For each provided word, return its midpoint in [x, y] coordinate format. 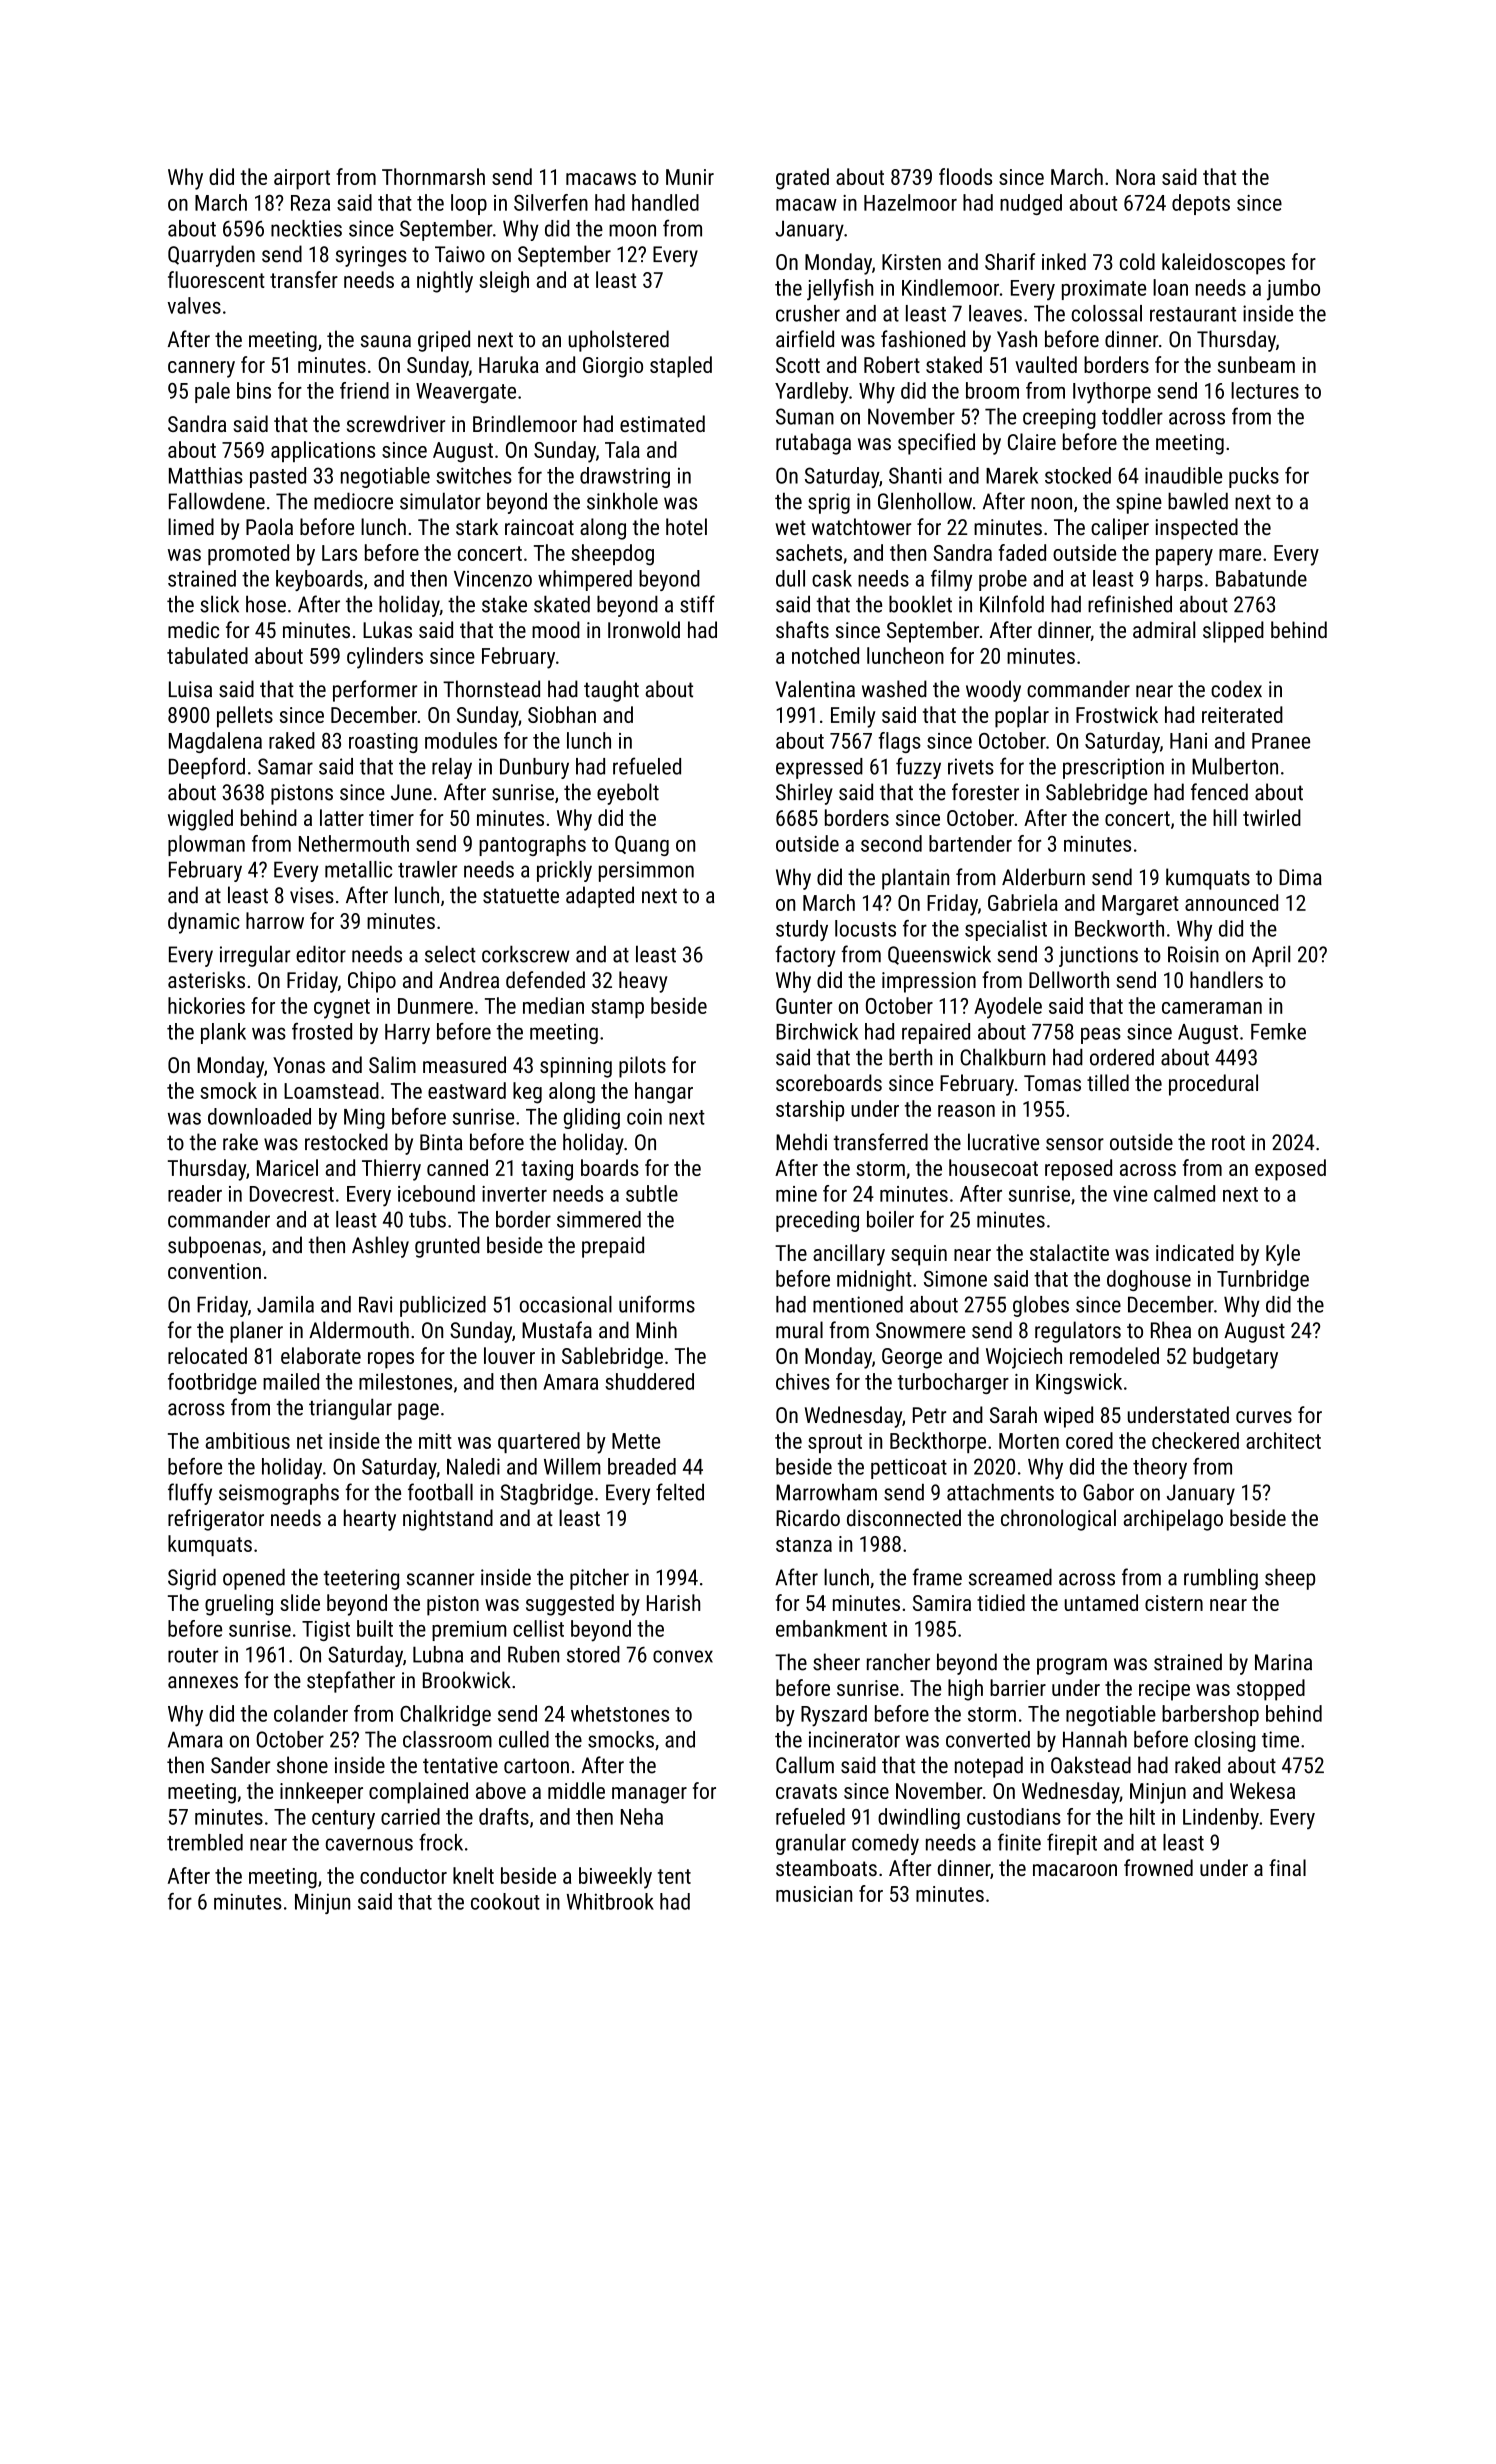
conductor [403, 1875]
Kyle [1283, 1255]
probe [1003, 580]
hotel [686, 526]
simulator [440, 501]
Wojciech [1024, 1358]
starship [810, 1110]
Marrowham [826, 1492]
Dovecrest [292, 1194]
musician [814, 1894]
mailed [291, 1381]
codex [1236, 689]
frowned [1158, 1867]
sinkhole [622, 501]
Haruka [509, 364]
